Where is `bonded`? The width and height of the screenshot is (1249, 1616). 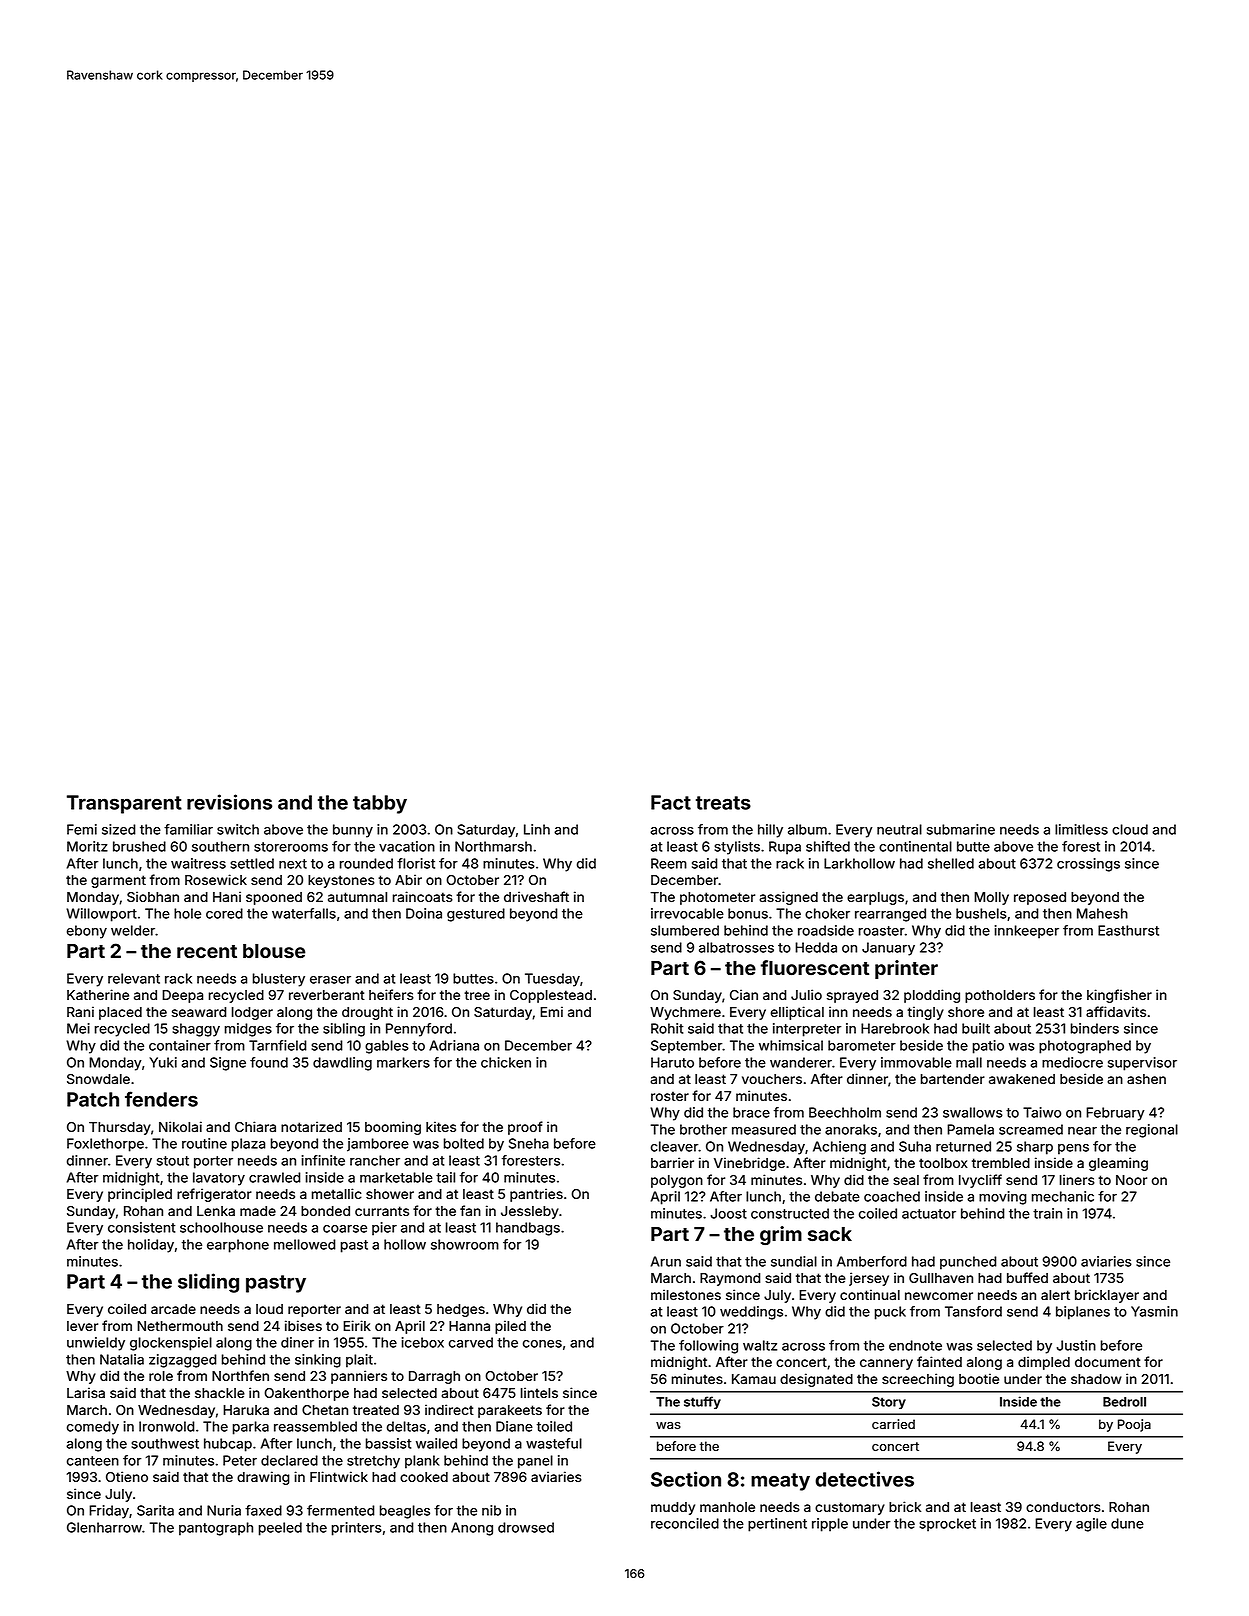
bonded is located at coordinates (325, 1211).
